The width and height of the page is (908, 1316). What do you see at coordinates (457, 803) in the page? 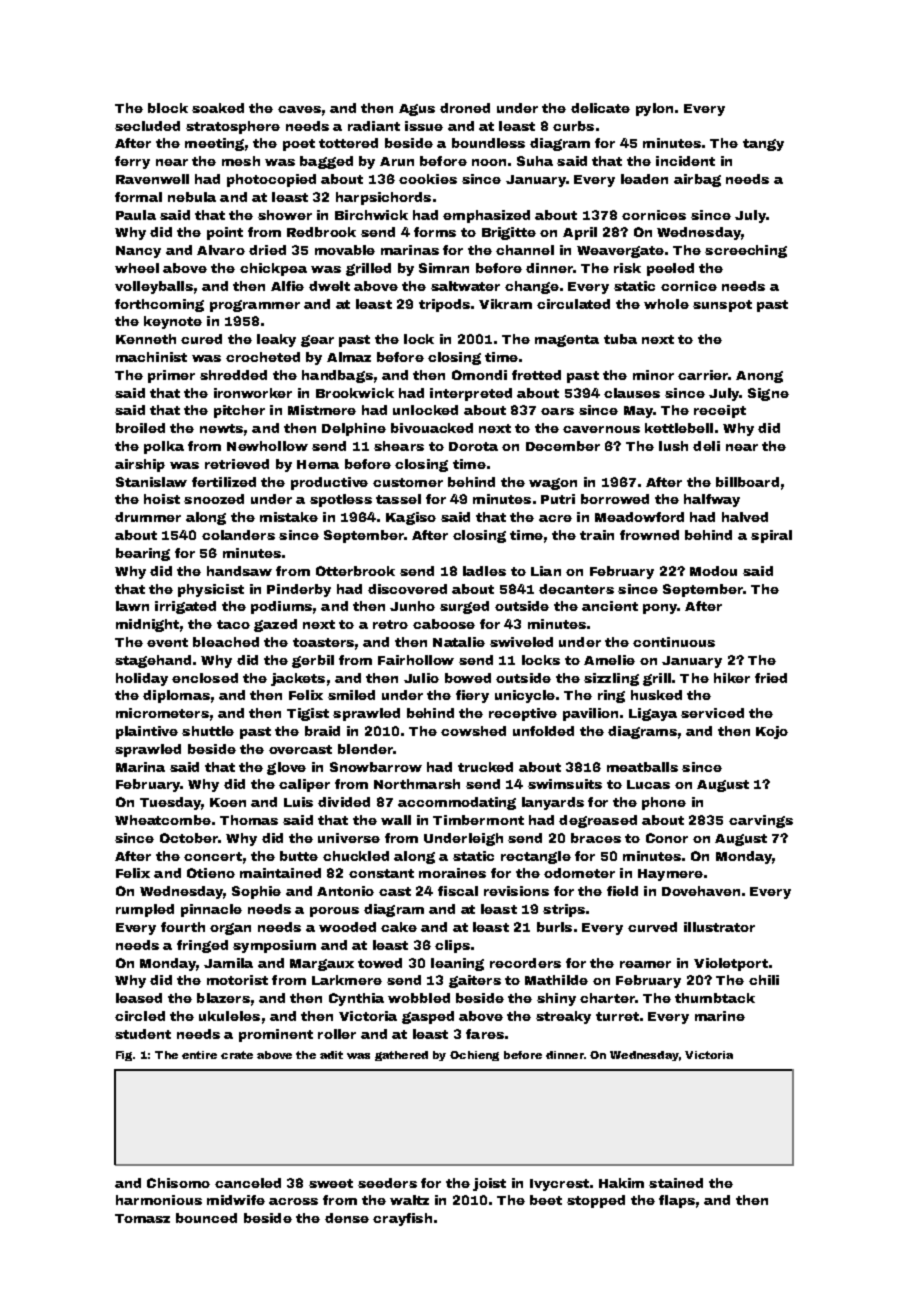
I see `accommodating` at bounding box center [457, 803].
